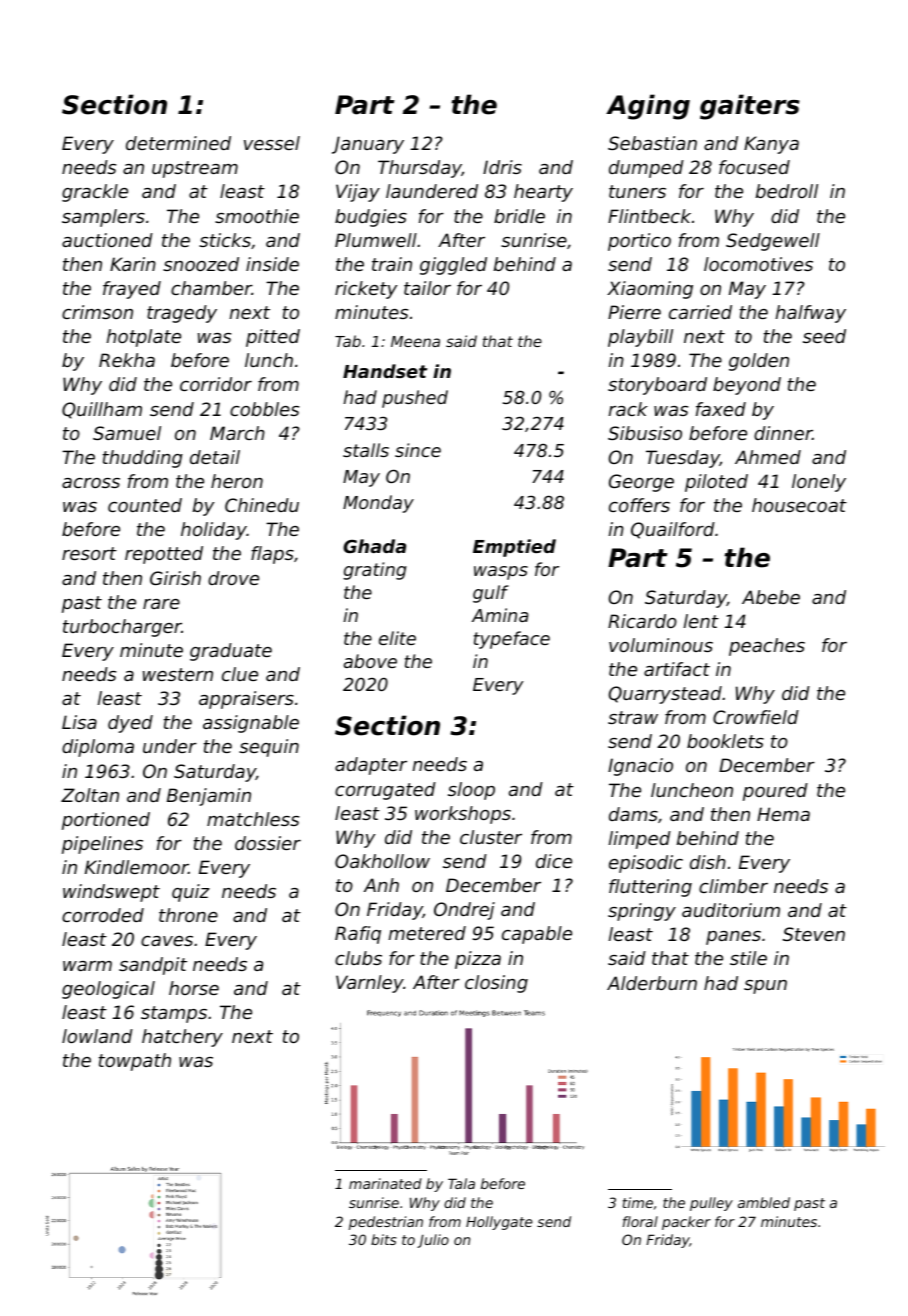  Describe the element at coordinates (209, 797) in the document. I see `Benjamin` at that location.
